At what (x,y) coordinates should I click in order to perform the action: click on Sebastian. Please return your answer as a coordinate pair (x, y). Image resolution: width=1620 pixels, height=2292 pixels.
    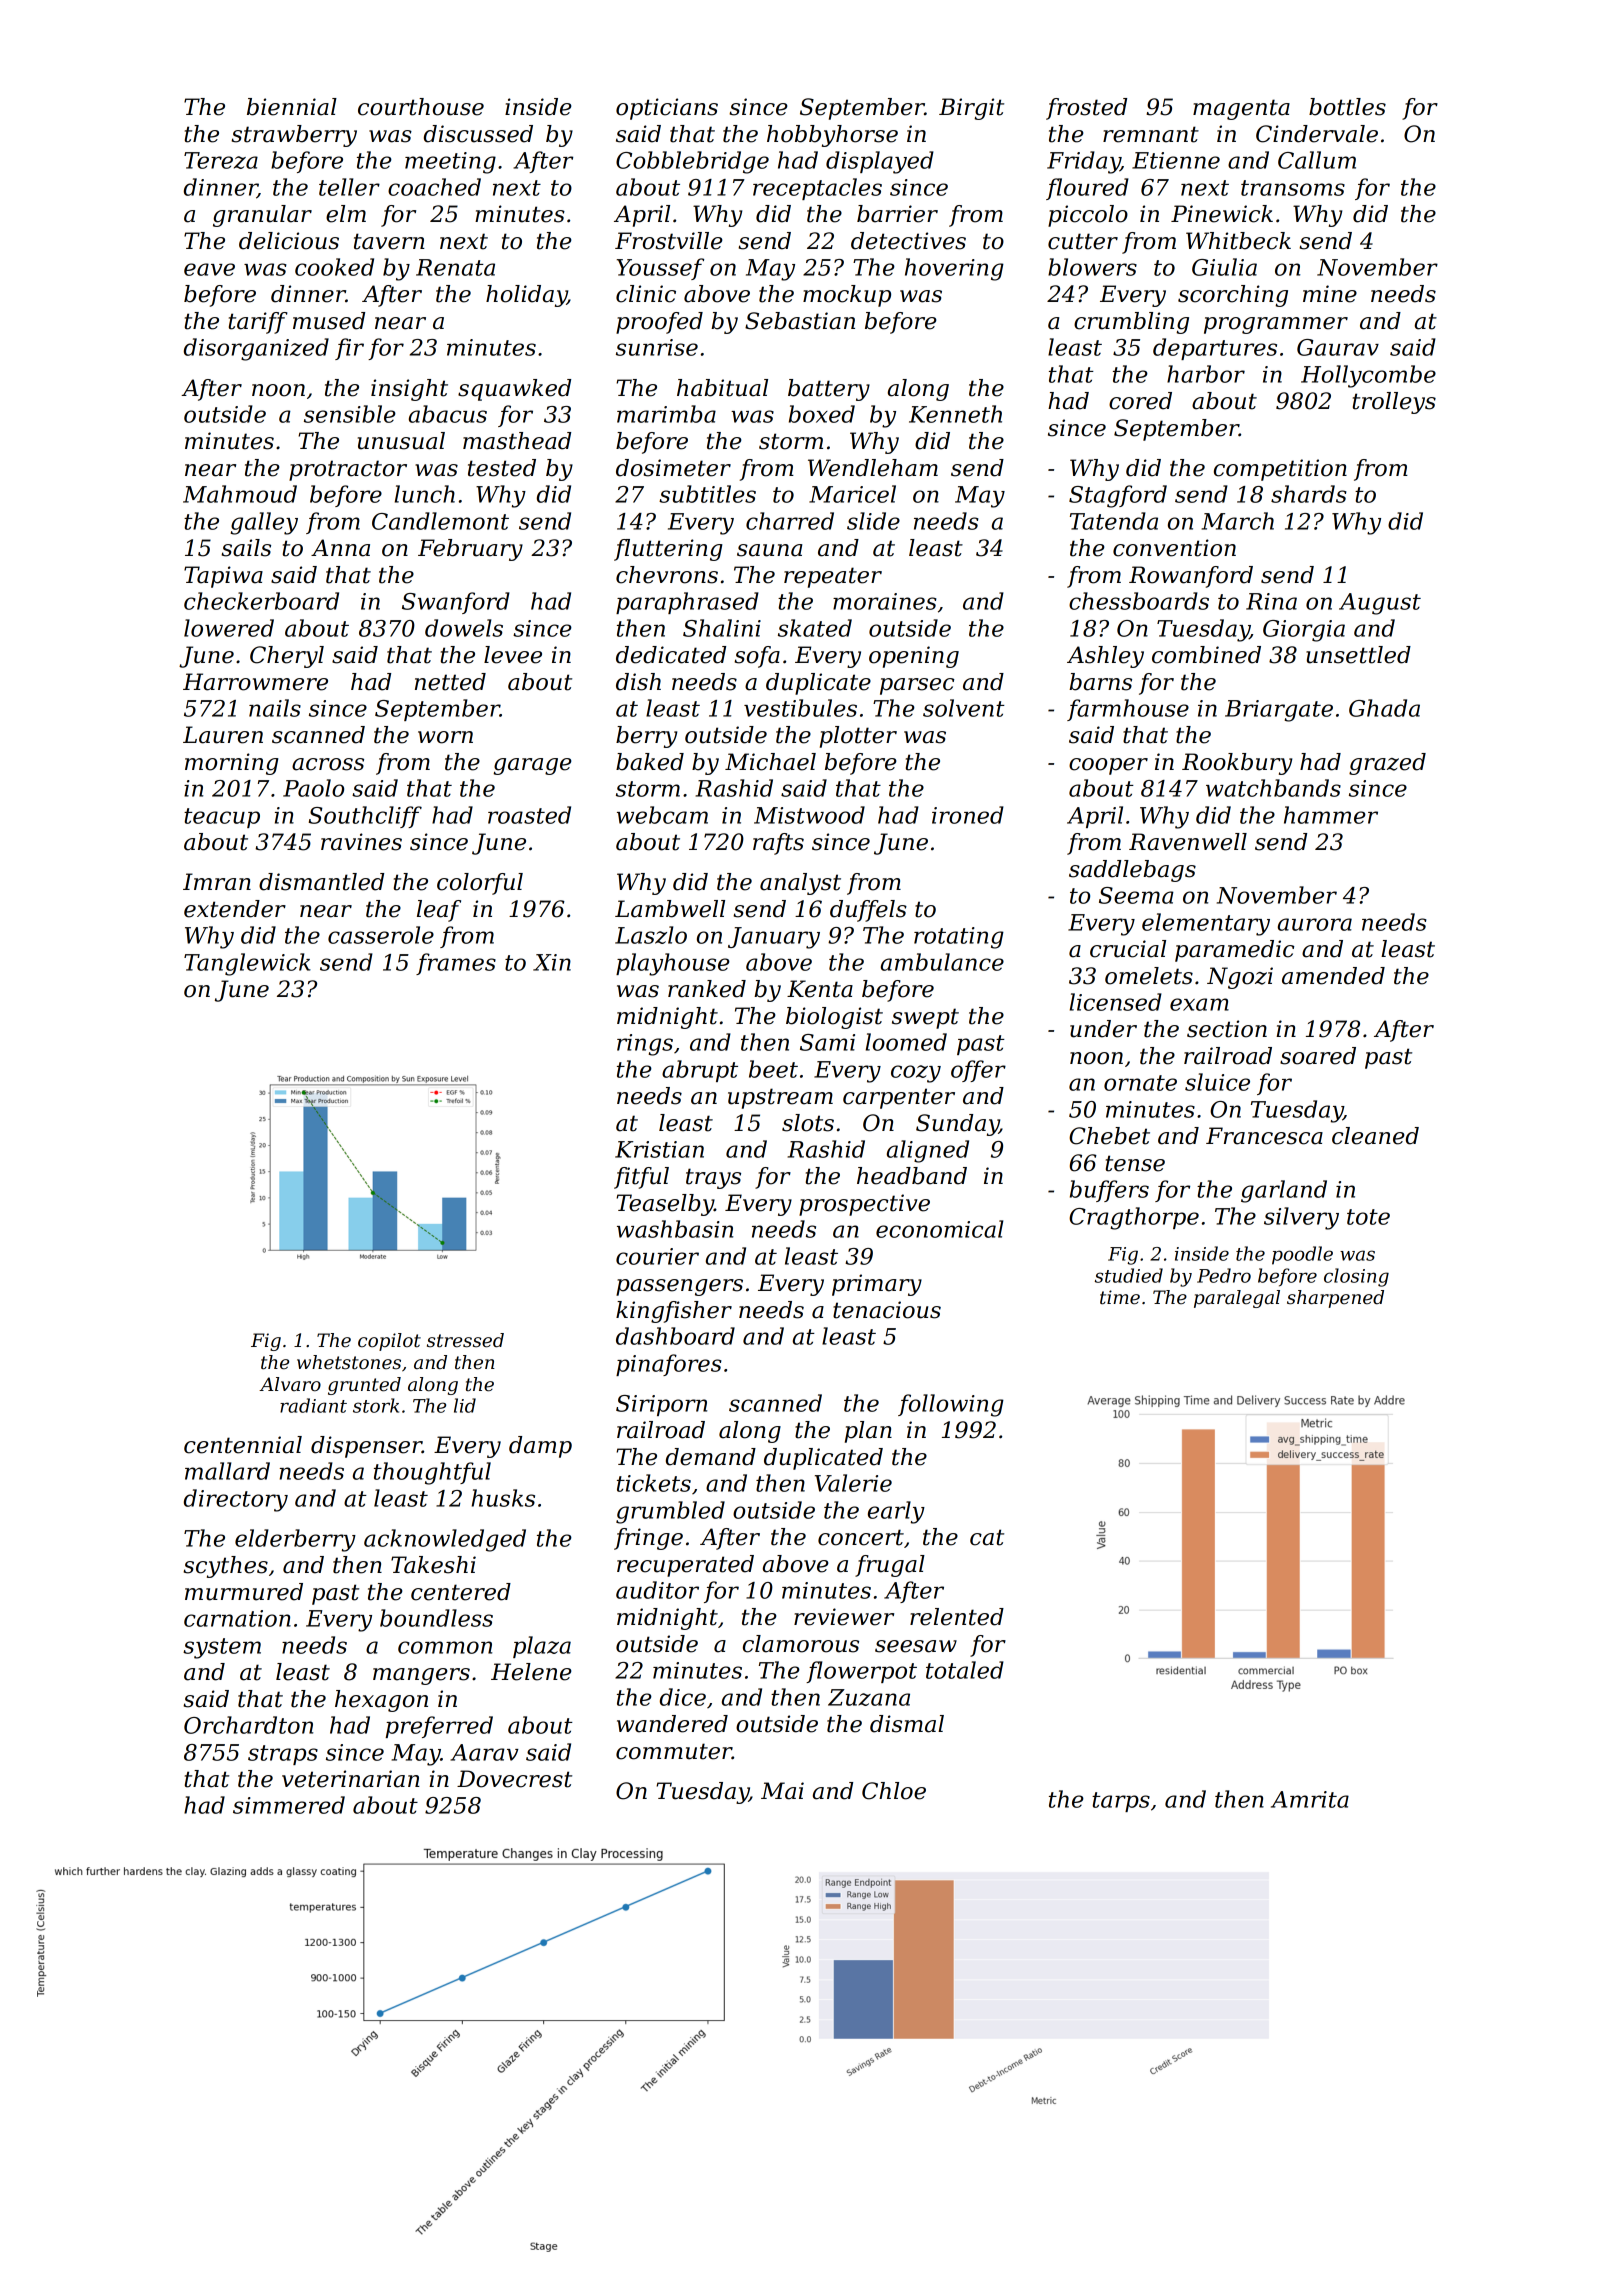
    Looking at the image, I should click on (800, 321).
